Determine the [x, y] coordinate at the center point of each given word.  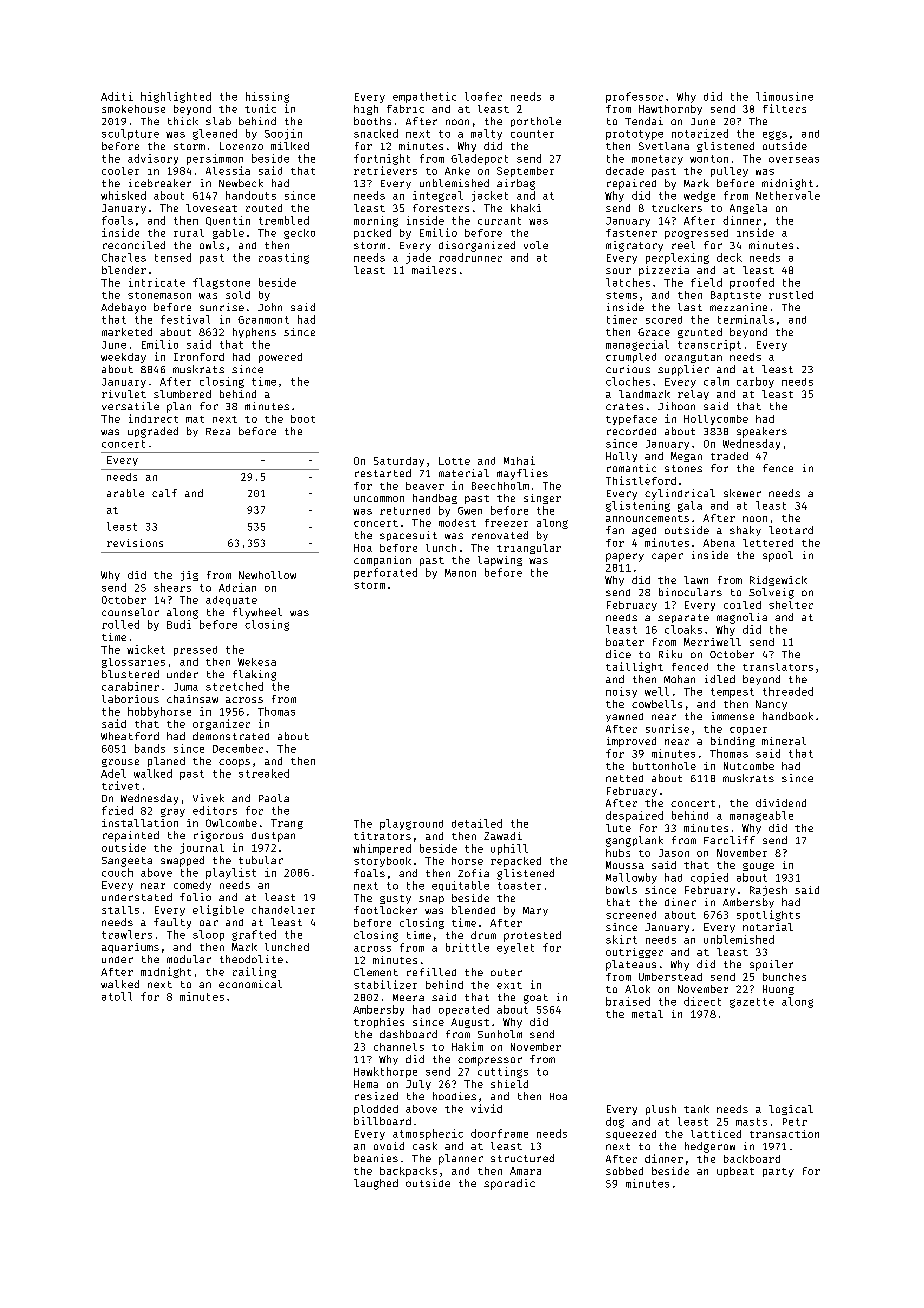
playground [411, 824]
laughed [376, 1184]
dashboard [408, 1034]
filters [784, 108]
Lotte [454, 461]
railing [254, 972]
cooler [120, 171]
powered [280, 358]
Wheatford [130, 736]
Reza [218, 431]
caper [667, 557]
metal [647, 1014]
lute [618, 828]
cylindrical [680, 494]
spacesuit [408, 536]
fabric [405, 109]
